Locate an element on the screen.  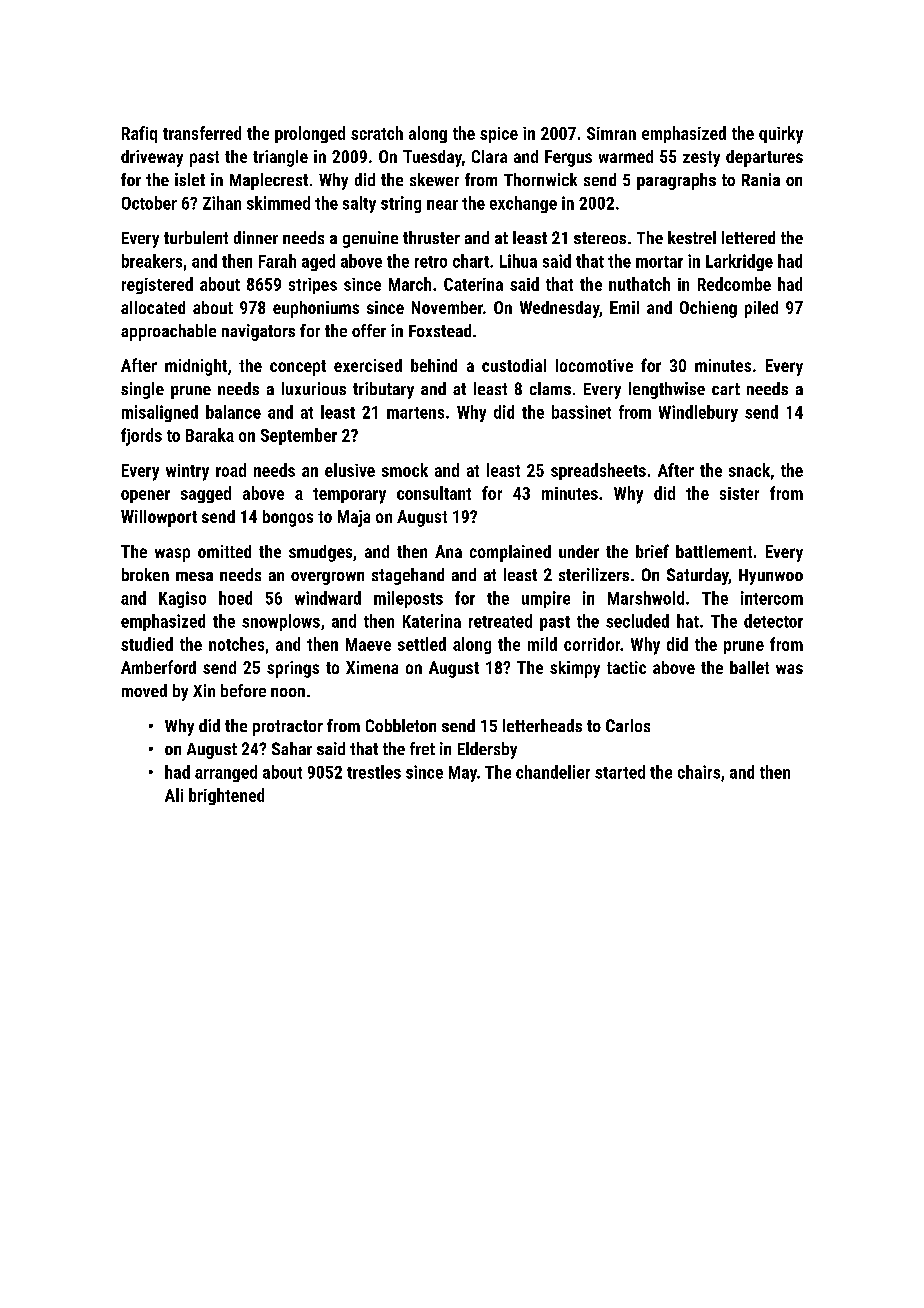
cart is located at coordinates (726, 389).
